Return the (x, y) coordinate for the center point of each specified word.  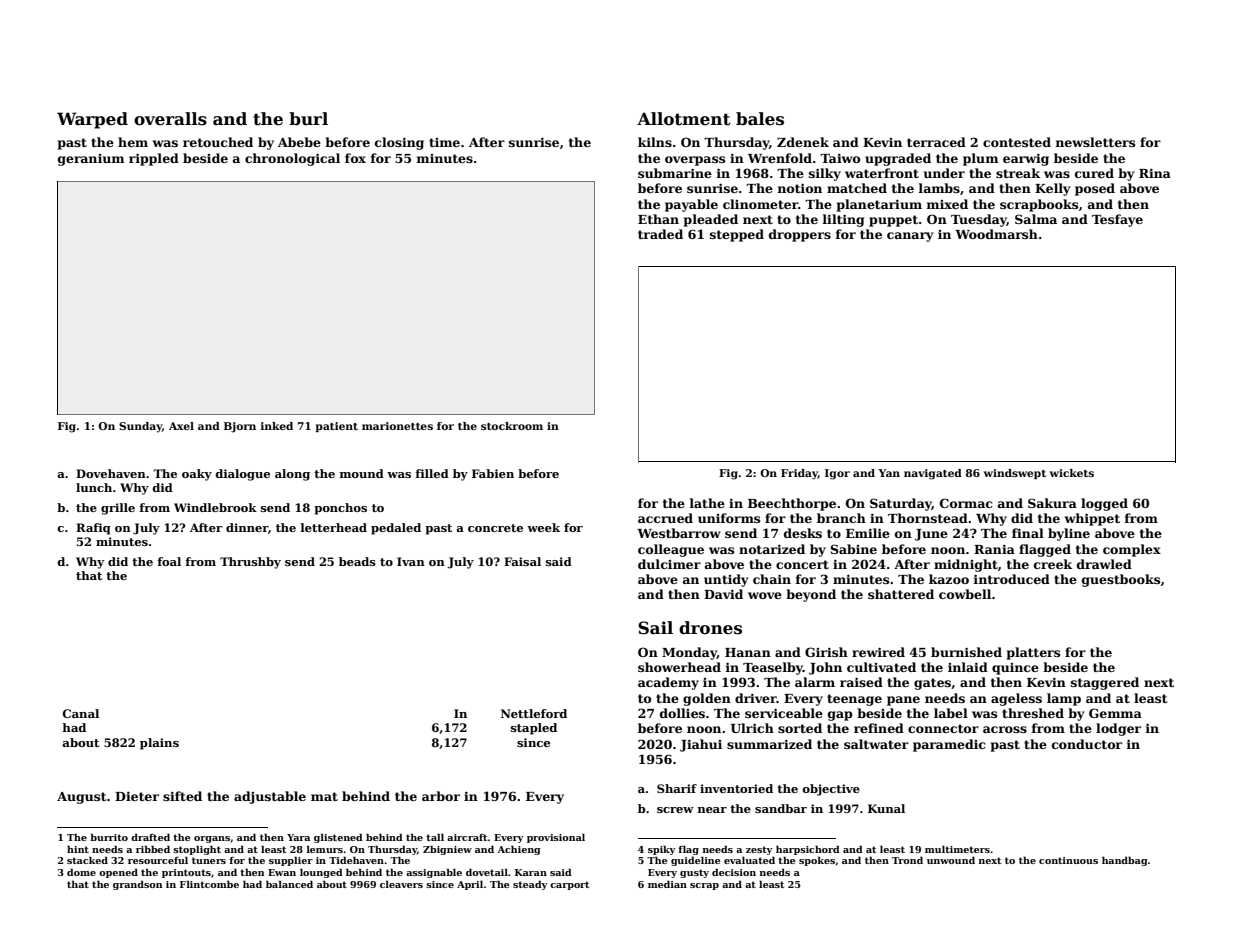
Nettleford (534, 713)
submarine (675, 173)
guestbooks (1121, 580)
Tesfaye (1117, 220)
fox (355, 158)
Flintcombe (209, 884)
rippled (154, 159)
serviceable (784, 713)
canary (910, 237)
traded (660, 234)
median (667, 884)
